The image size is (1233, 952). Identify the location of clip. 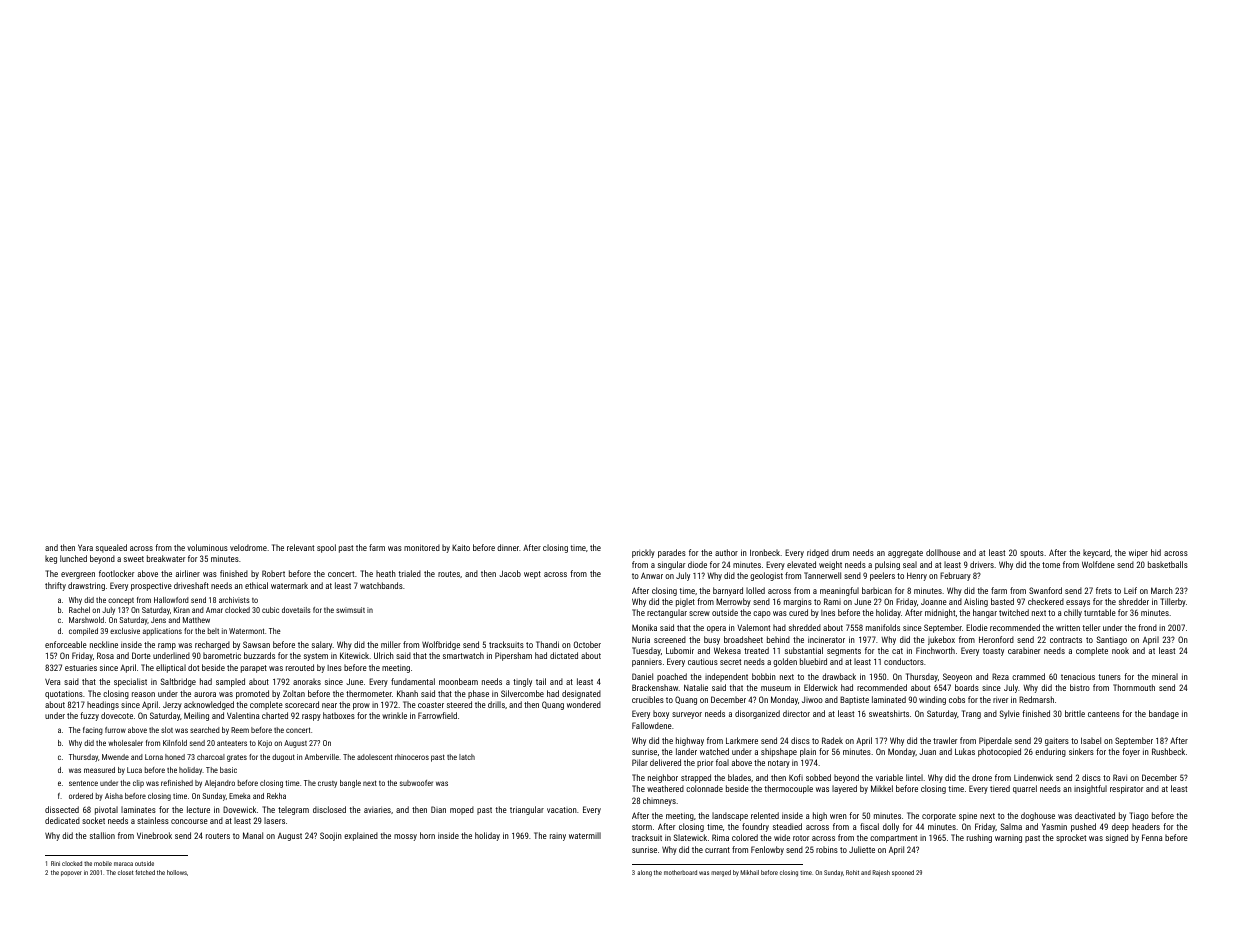
(138, 784).
